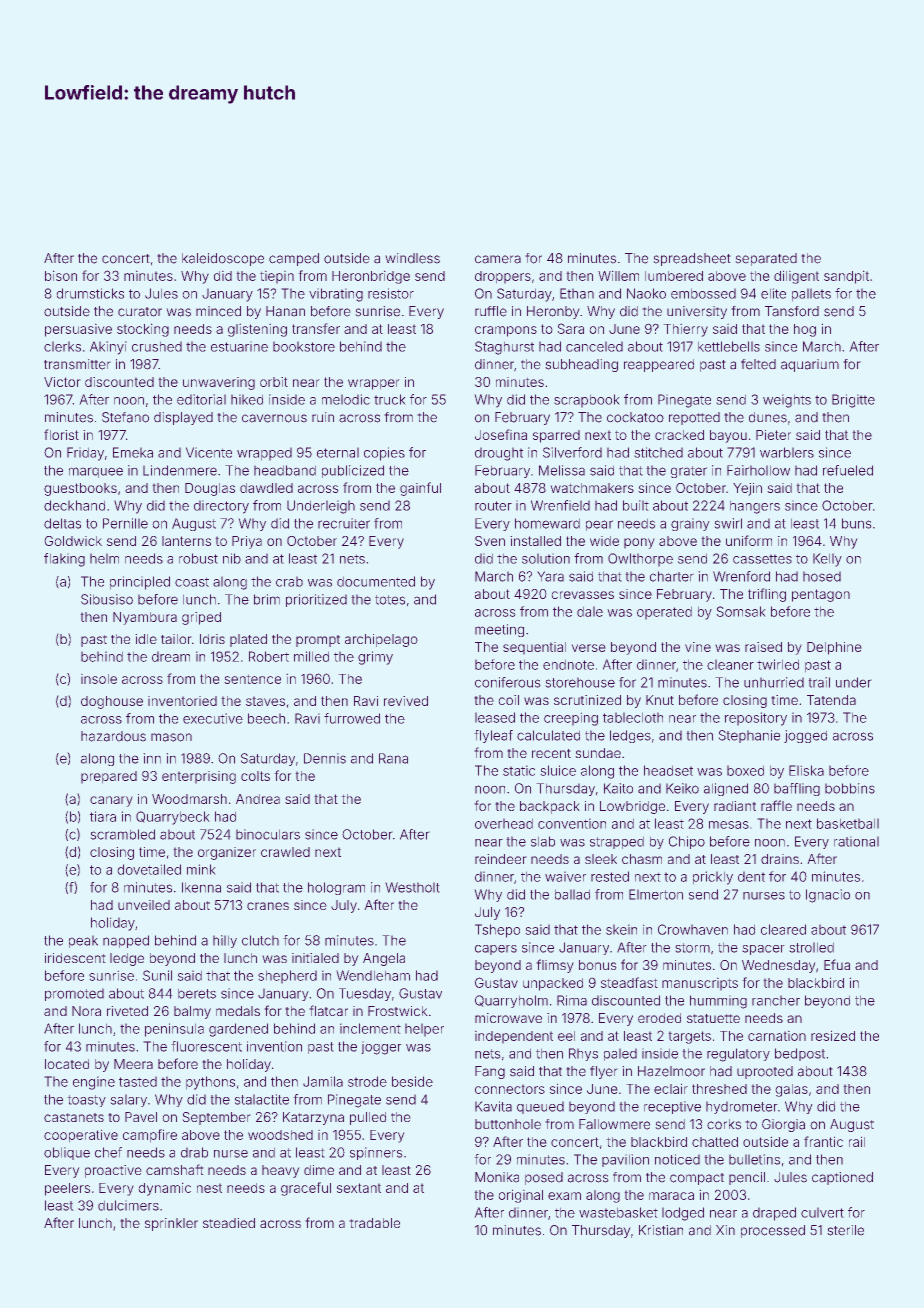 The height and width of the page is (1308, 924). What do you see at coordinates (201, 887) in the page?
I see `Ikenna` at bounding box center [201, 887].
